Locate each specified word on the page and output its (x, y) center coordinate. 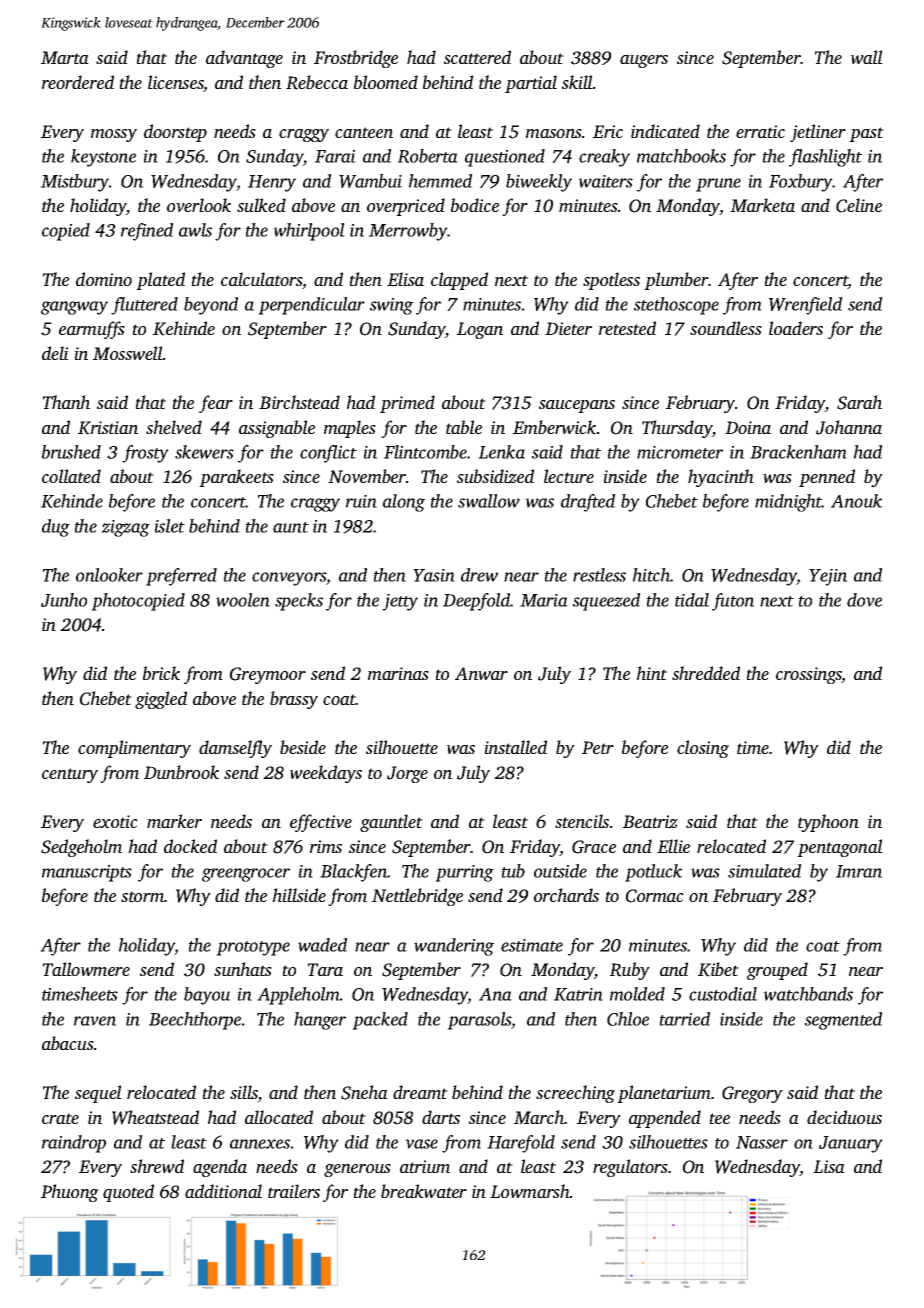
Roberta (428, 156)
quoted (128, 1193)
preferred (181, 577)
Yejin (828, 577)
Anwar (481, 673)
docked (190, 846)
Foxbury (801, 183)
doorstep (175, 133)
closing (703, 749)
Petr (598, 747)
